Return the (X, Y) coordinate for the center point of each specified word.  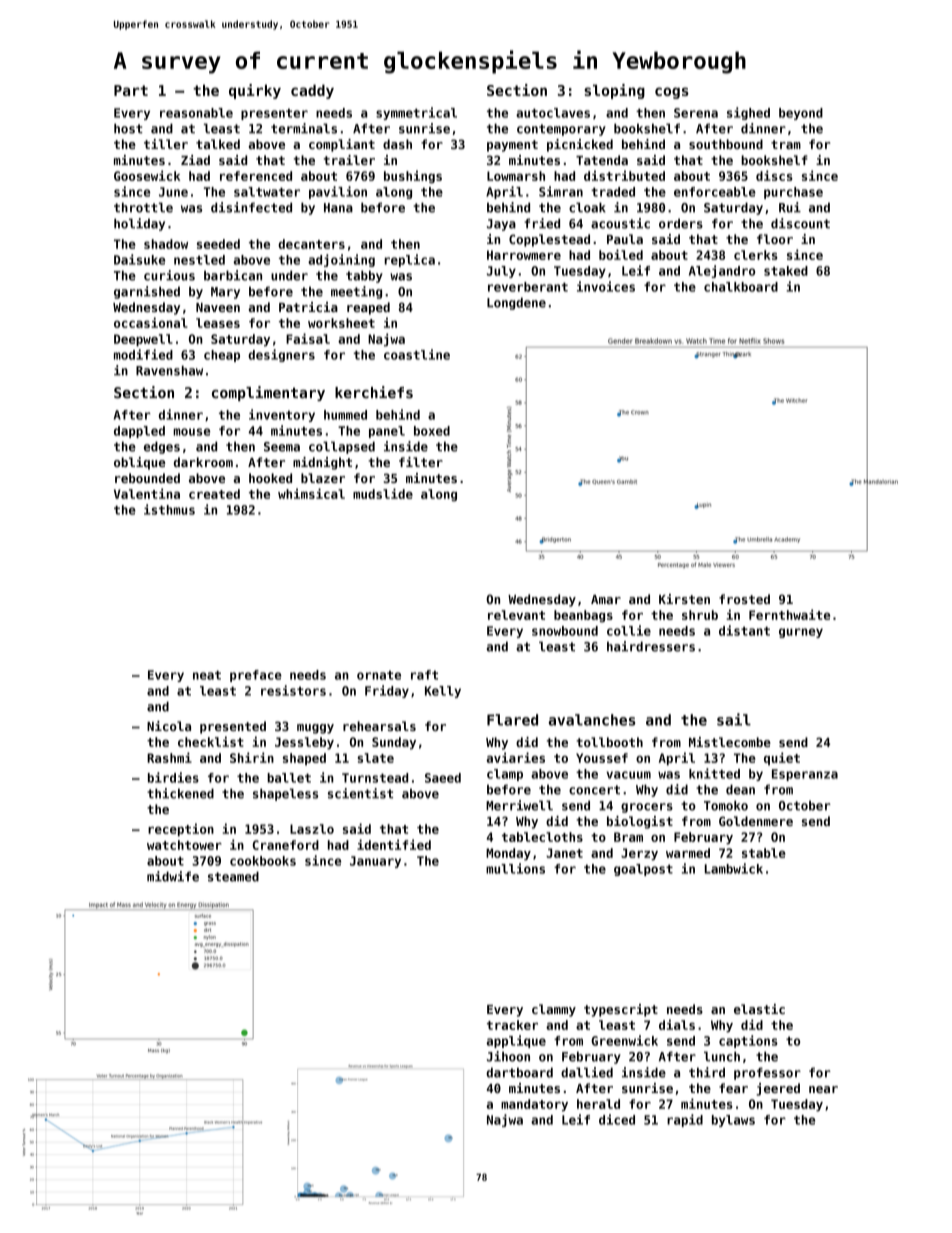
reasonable (196, 113)
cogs (672, 93)
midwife (173, 876)
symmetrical (416, 113)
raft (424, 675)
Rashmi (169, 757)
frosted (744, 599)
